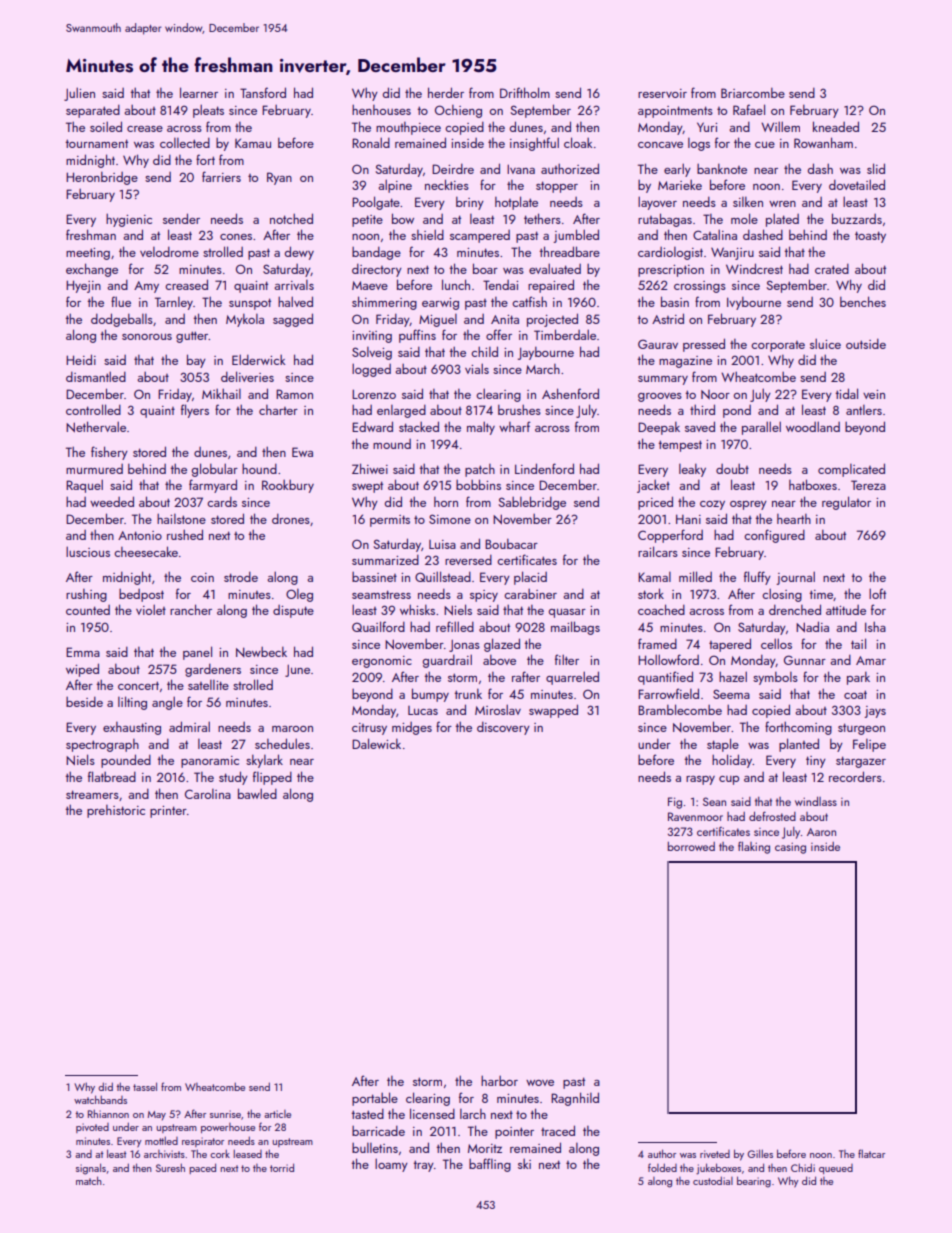 The height and width of the page is (1233, 952). What do you see at coordinates (297, 671) in the page?
I see `June` at bounding box center [297, 671].
